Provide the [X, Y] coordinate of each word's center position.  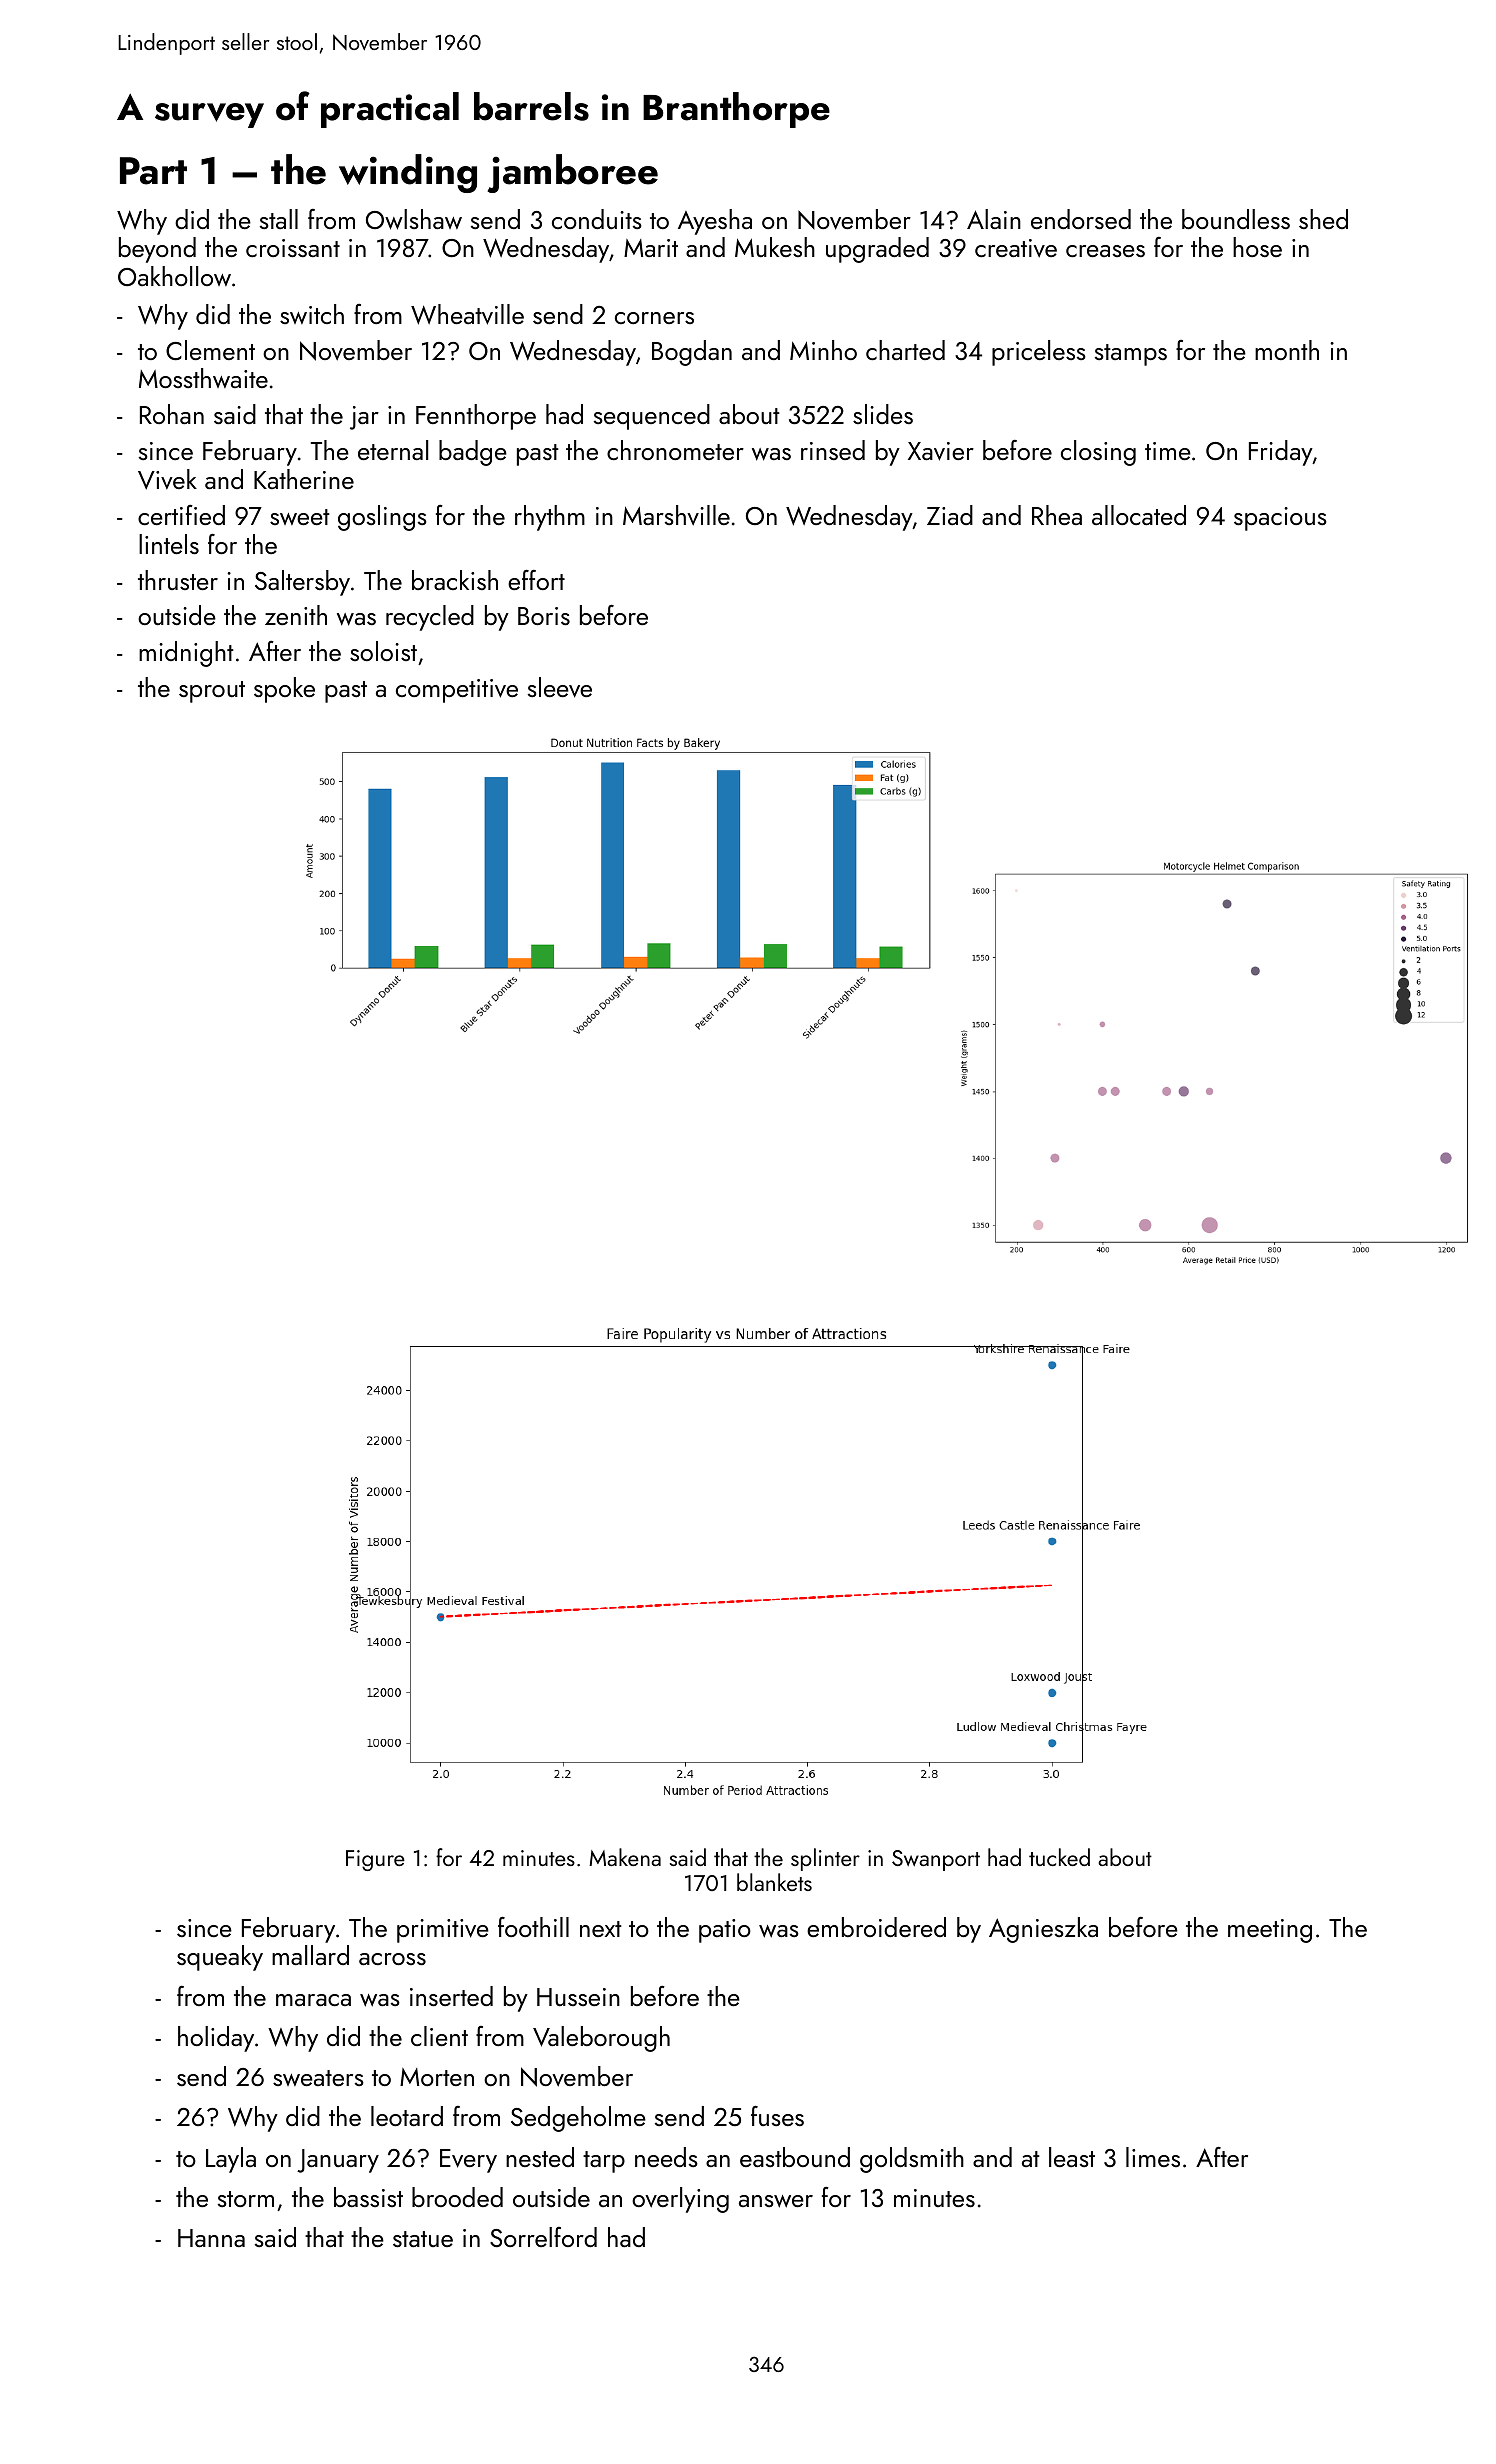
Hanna [211, 2238]
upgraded [877, 250]
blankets [774, 1882]
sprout [212, 692]
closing [1098, 453]
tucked [1059, 1857]
